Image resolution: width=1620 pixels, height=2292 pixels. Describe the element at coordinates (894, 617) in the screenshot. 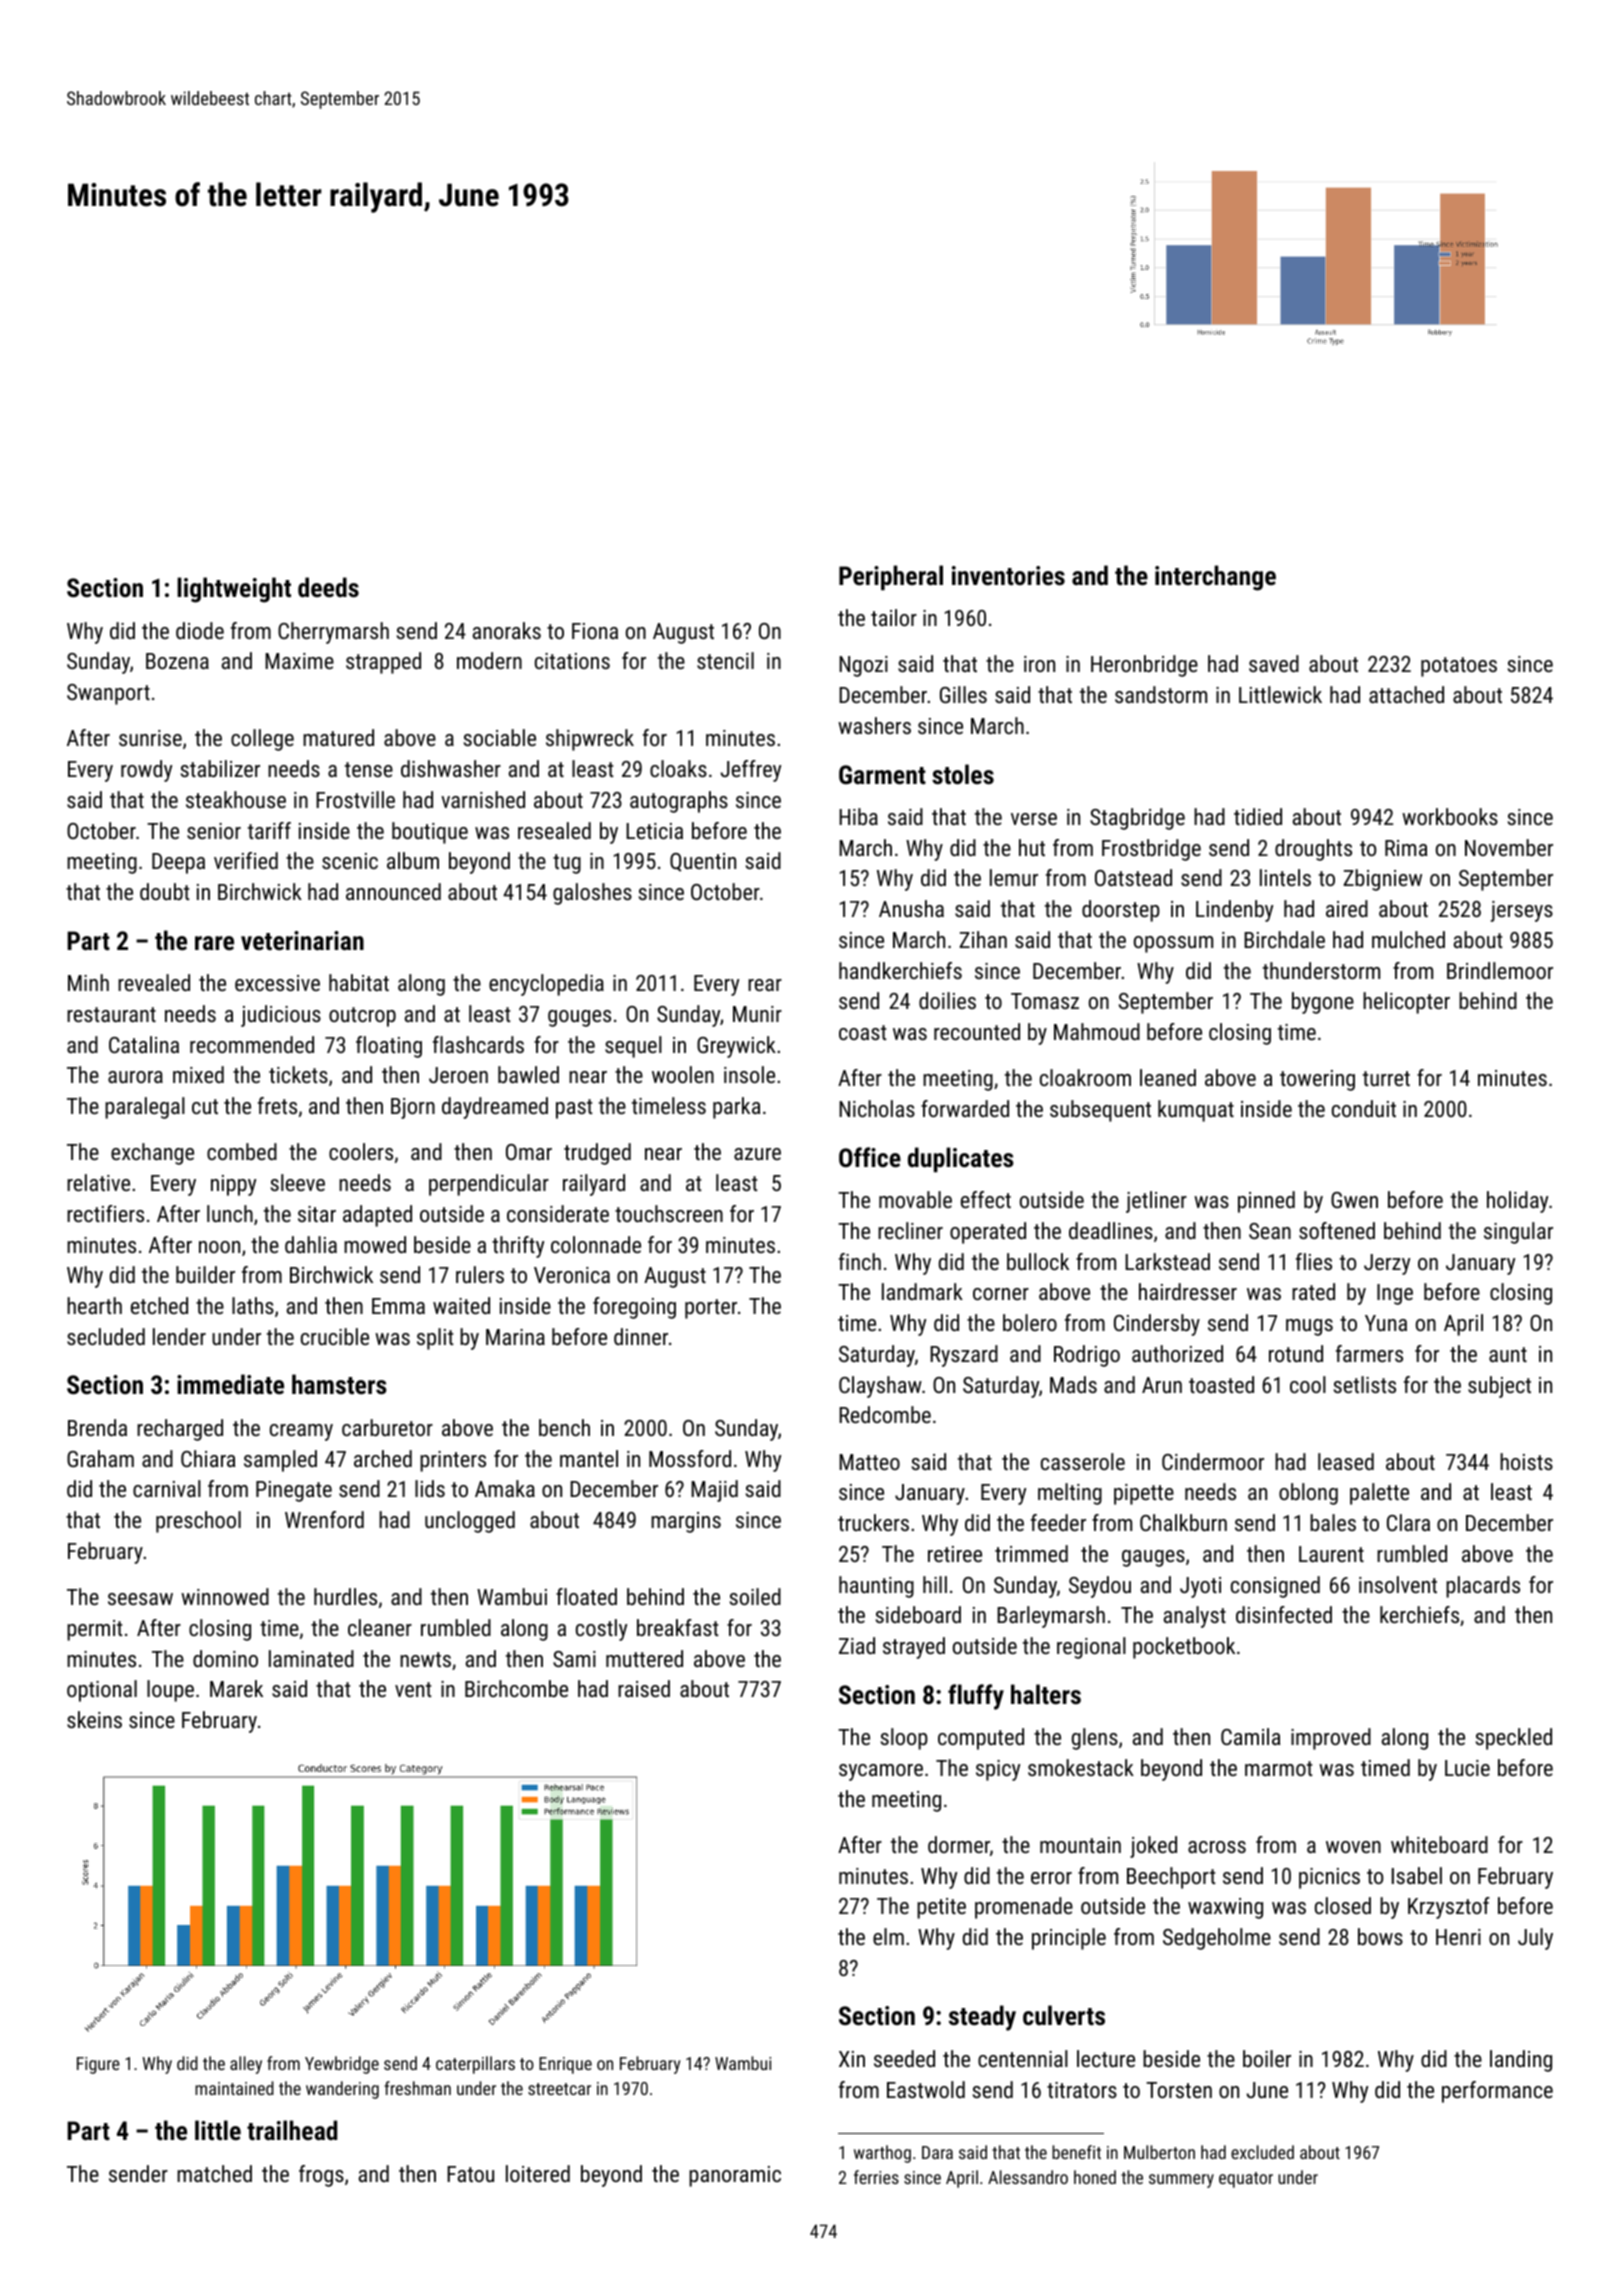

I see `tailor` at that location.
